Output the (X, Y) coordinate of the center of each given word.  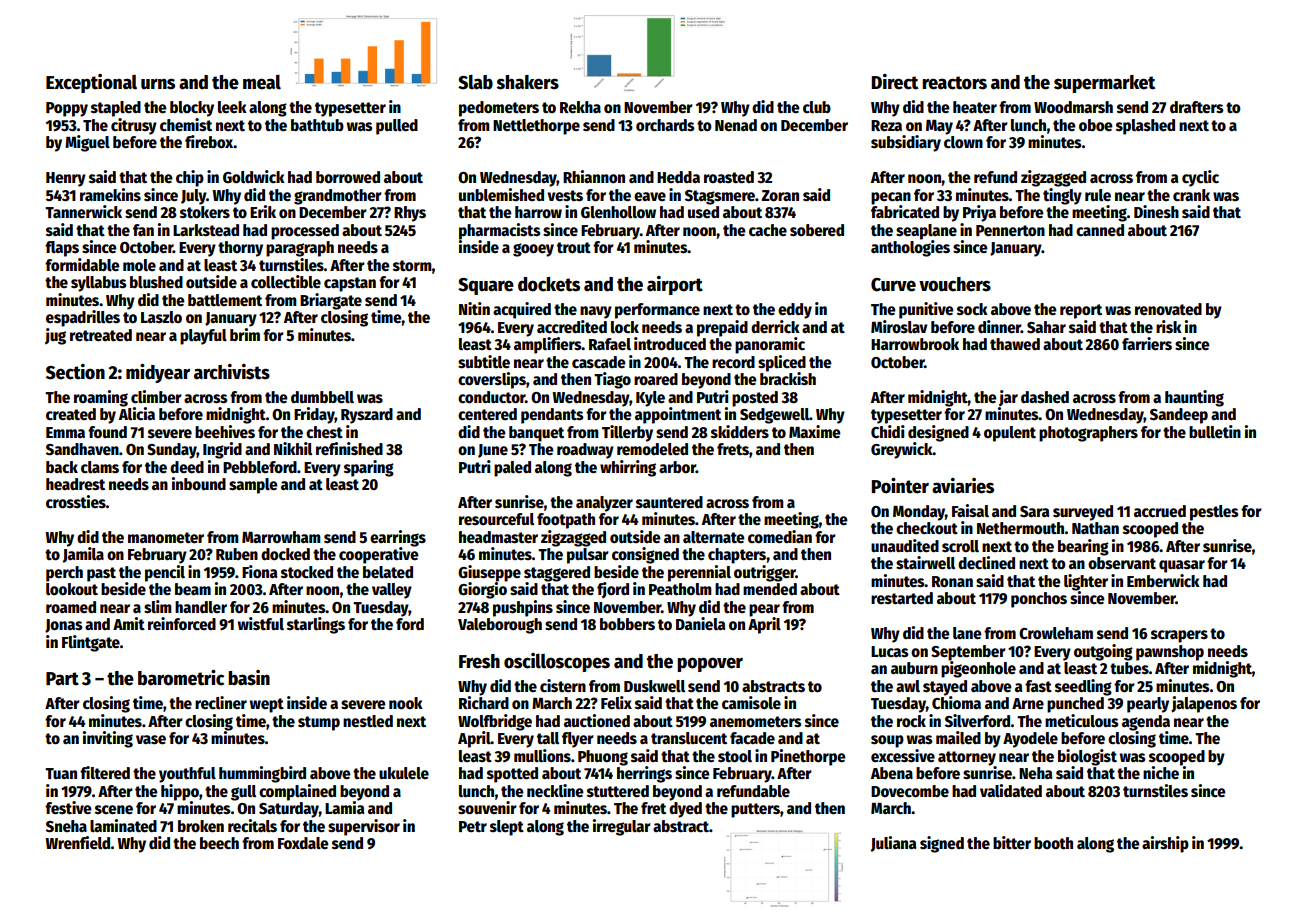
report (1081, 311)
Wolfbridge (495, 722)
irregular (622, 827)
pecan (891, 198)
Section (75, 372)
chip (190, 178)
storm (412, 265)
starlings (316, 625)
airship (1165, 844)
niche (1161, 772)
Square (486, 286)
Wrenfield (78, 842)
